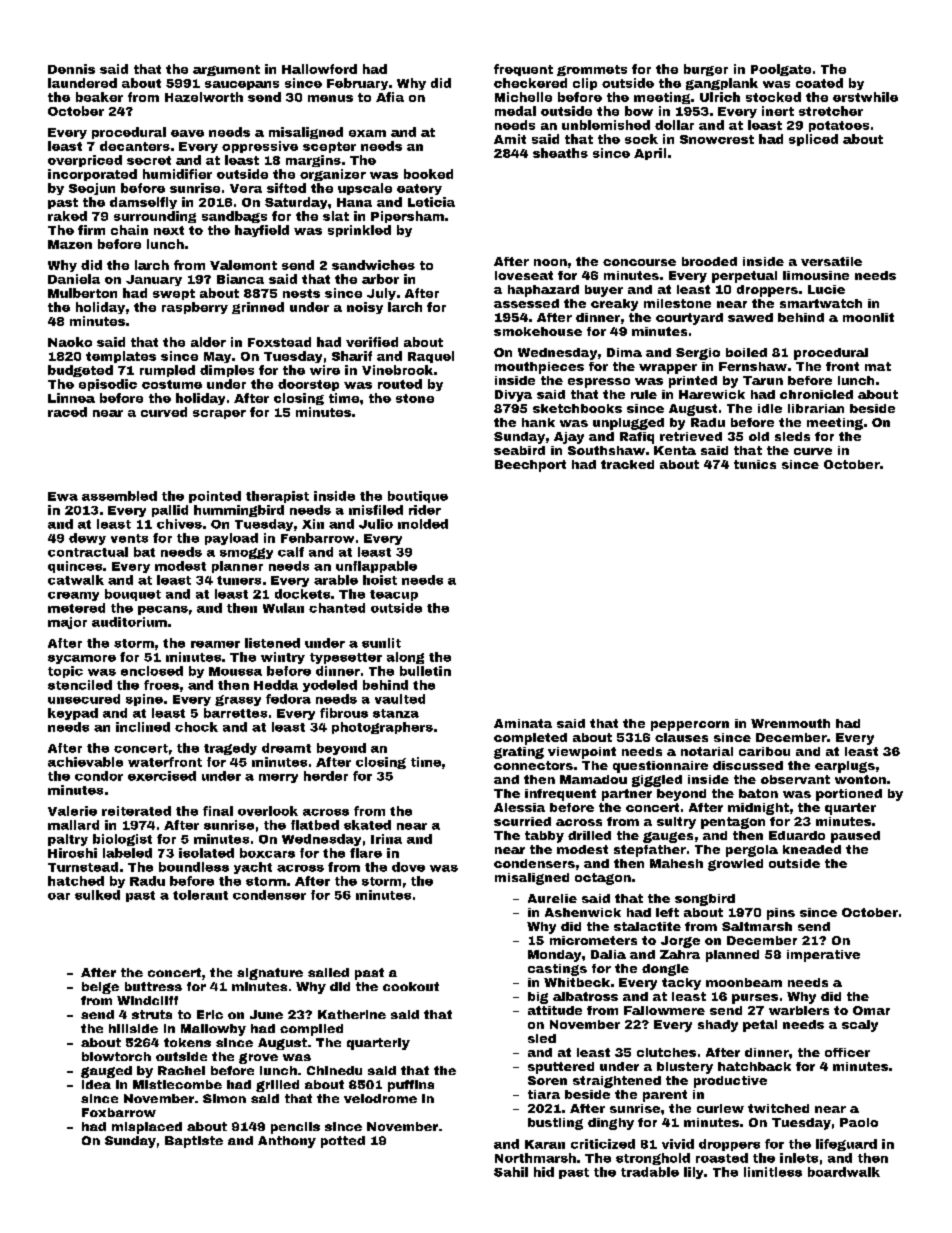 The image size is (952, 1233). What do you see at coordinates (155, 217) in the document?
I see `surrounding` at bounding box center [155, 217].
